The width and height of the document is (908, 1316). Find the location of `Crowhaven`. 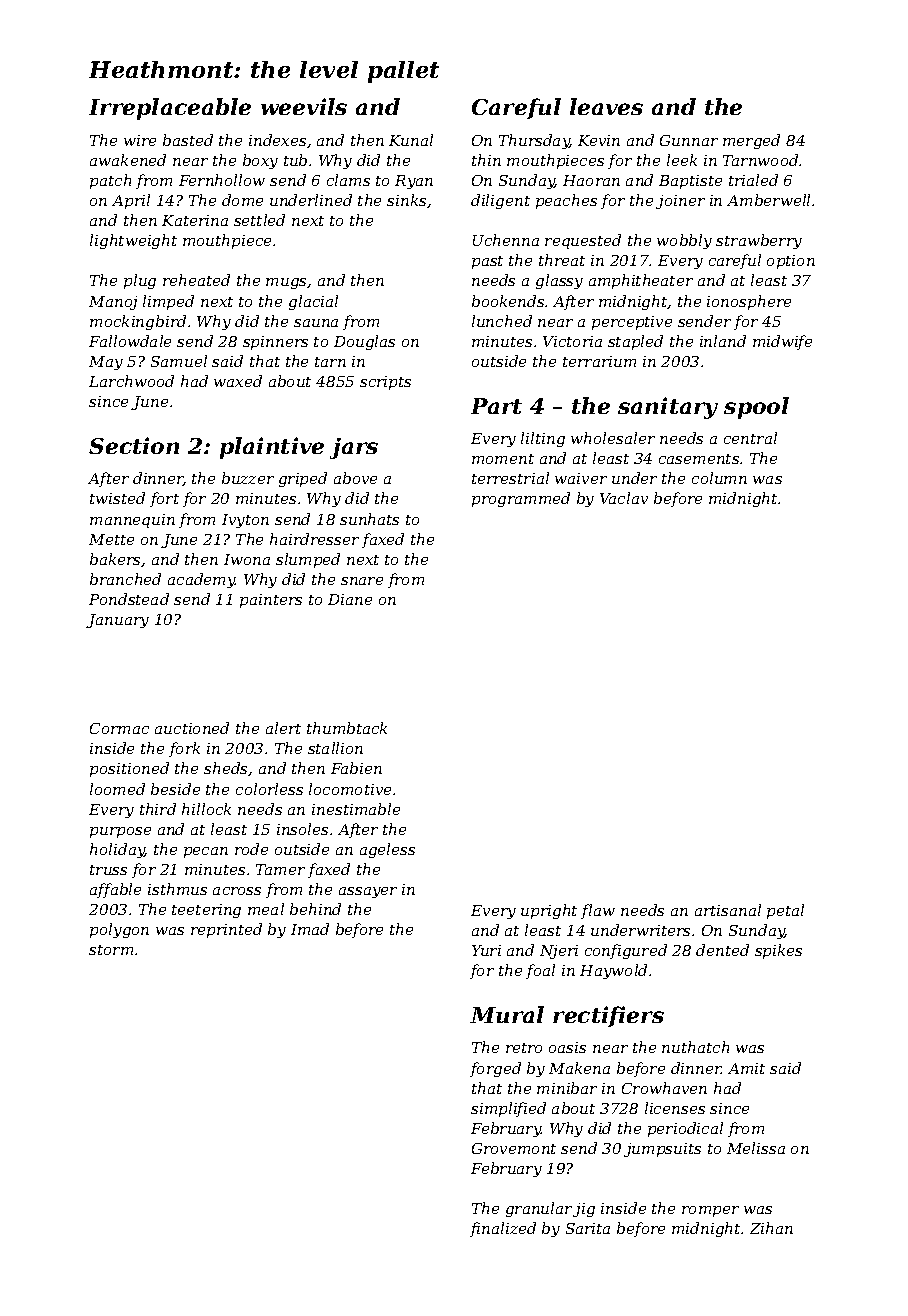

Crowhaven is located at coordinates (664, 1088).
